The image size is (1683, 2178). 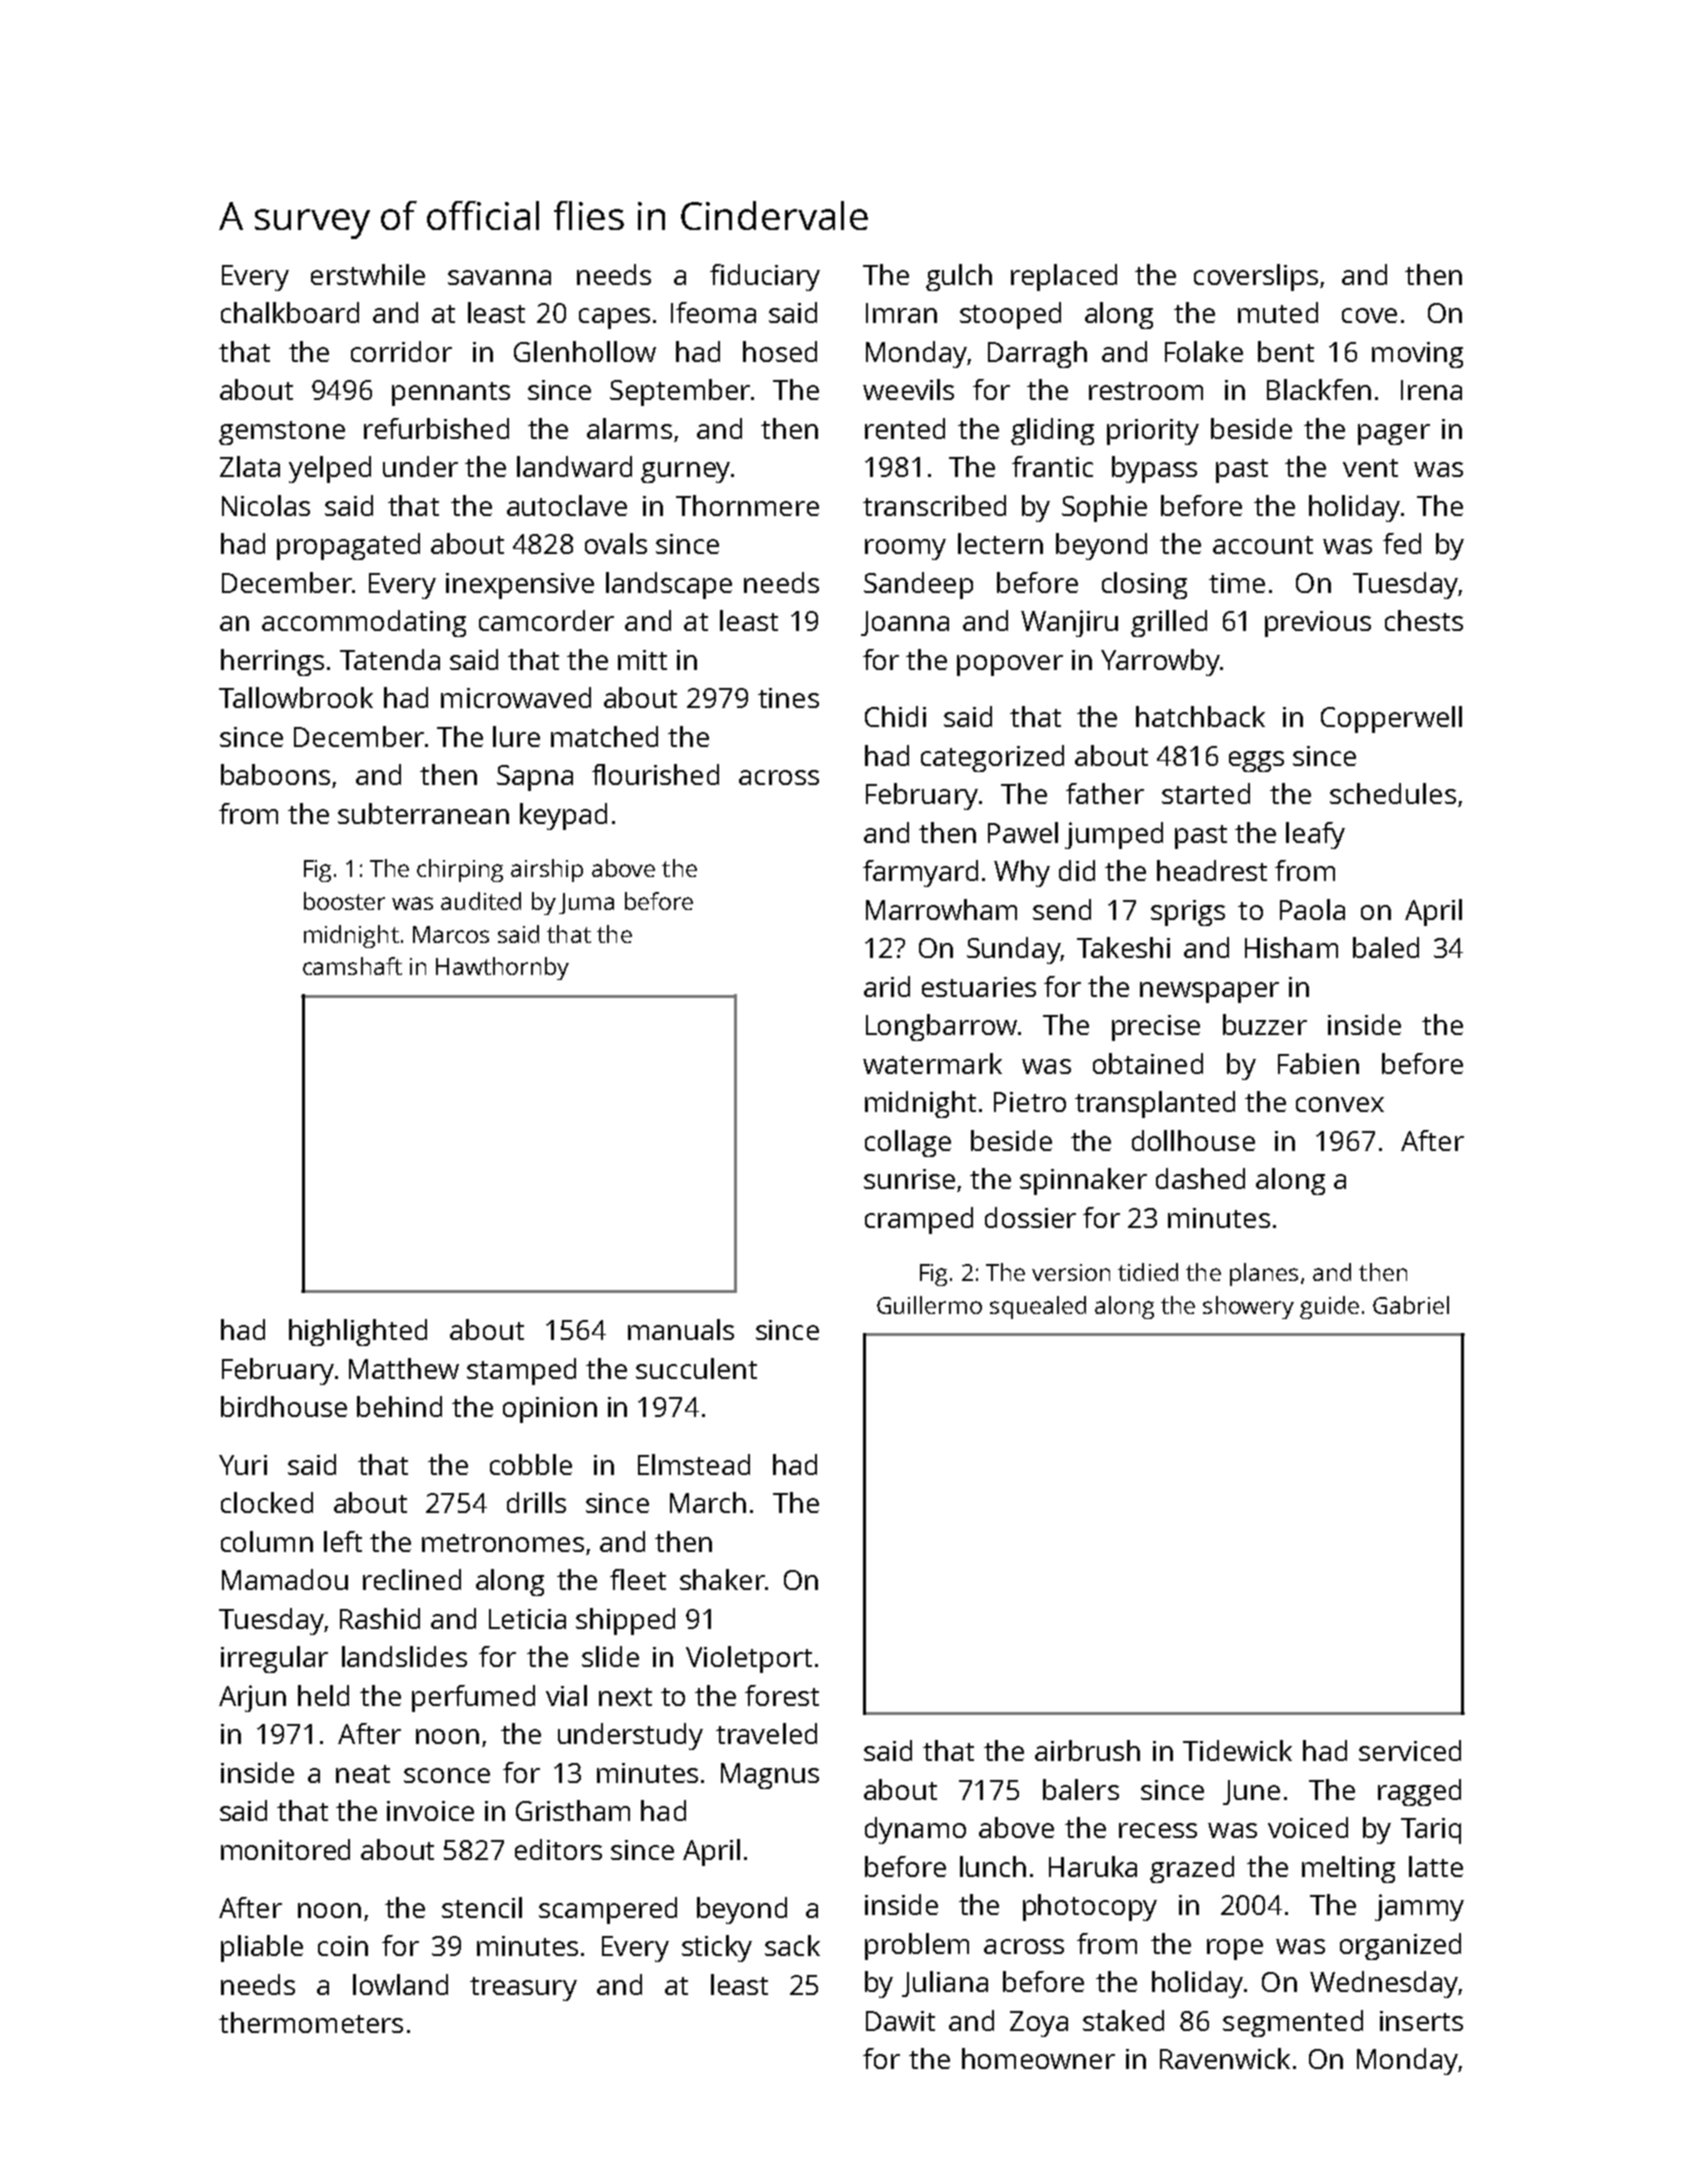 I want to click on editors, so click(x=558, y=1849).
